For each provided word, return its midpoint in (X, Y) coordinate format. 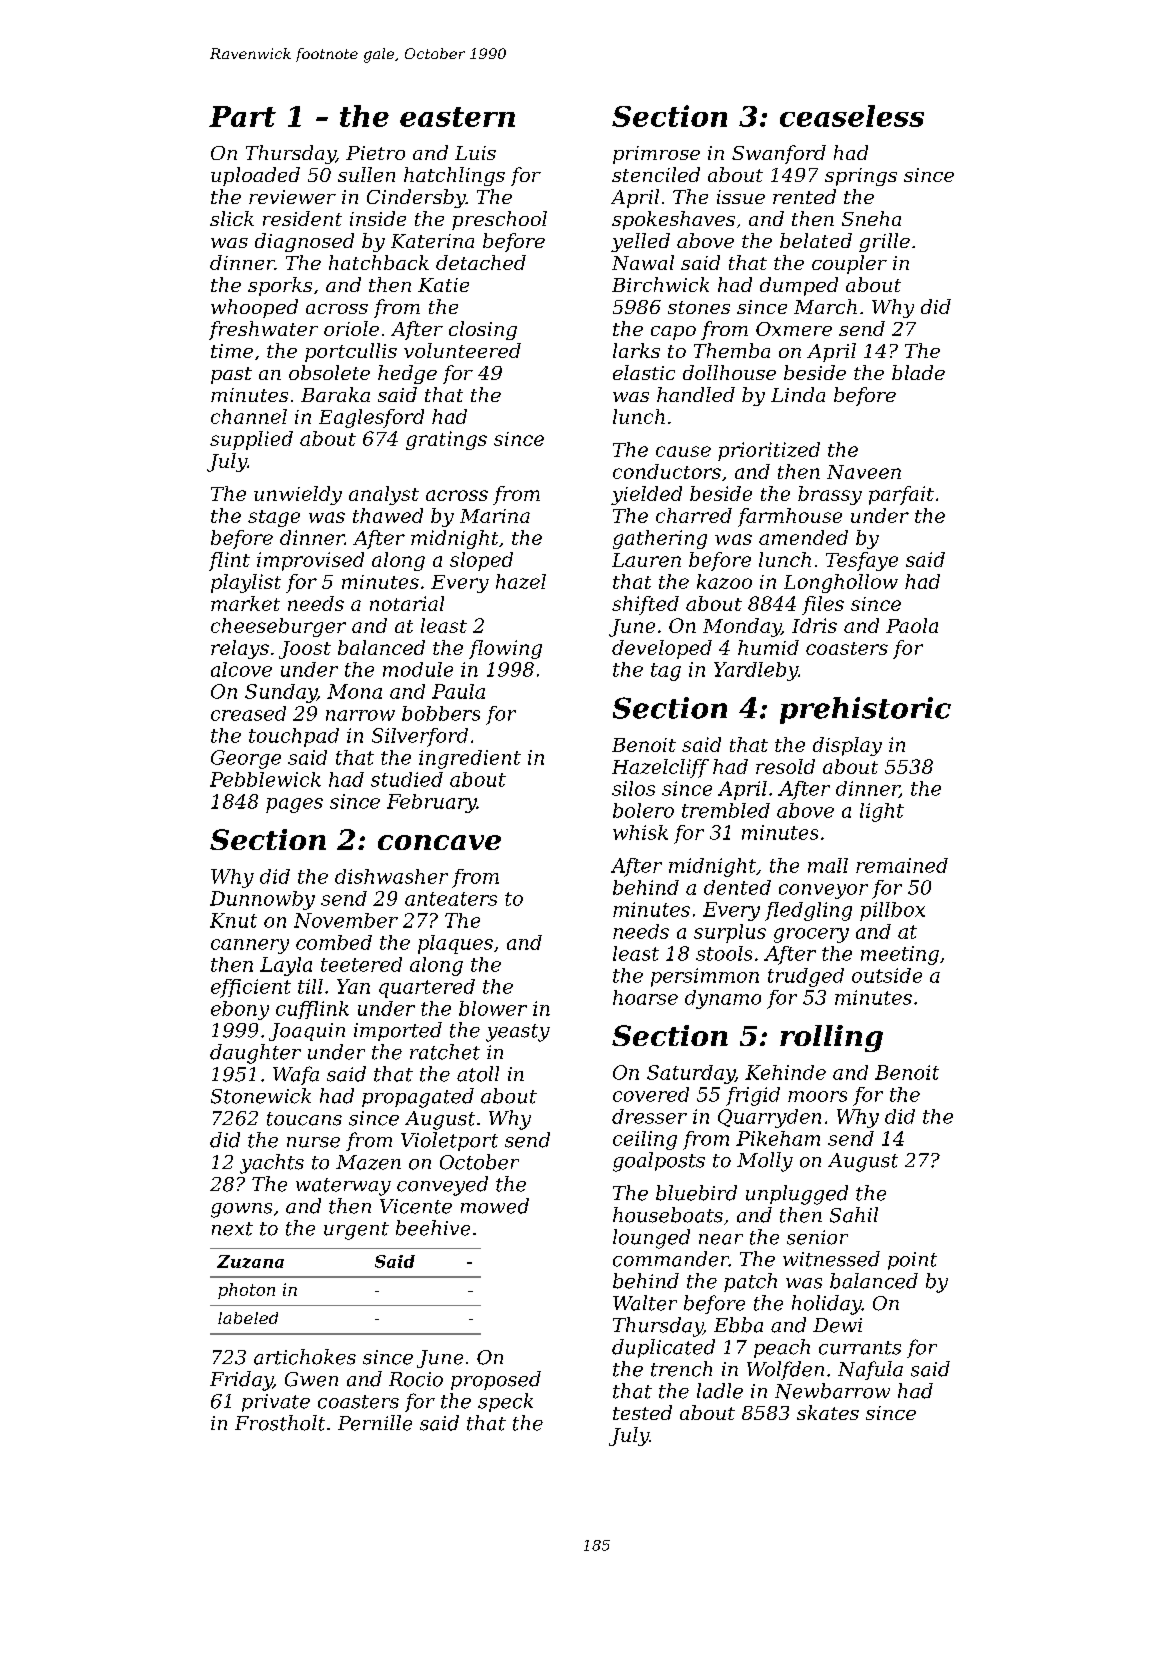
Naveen (864, 472)
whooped (254, 308)
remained (902, 865)
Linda (798, 394)
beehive (433, 1228)
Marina (495, 516)
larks (636, 350)
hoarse (645, 997)
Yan (353, 986)
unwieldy (298, 495)
